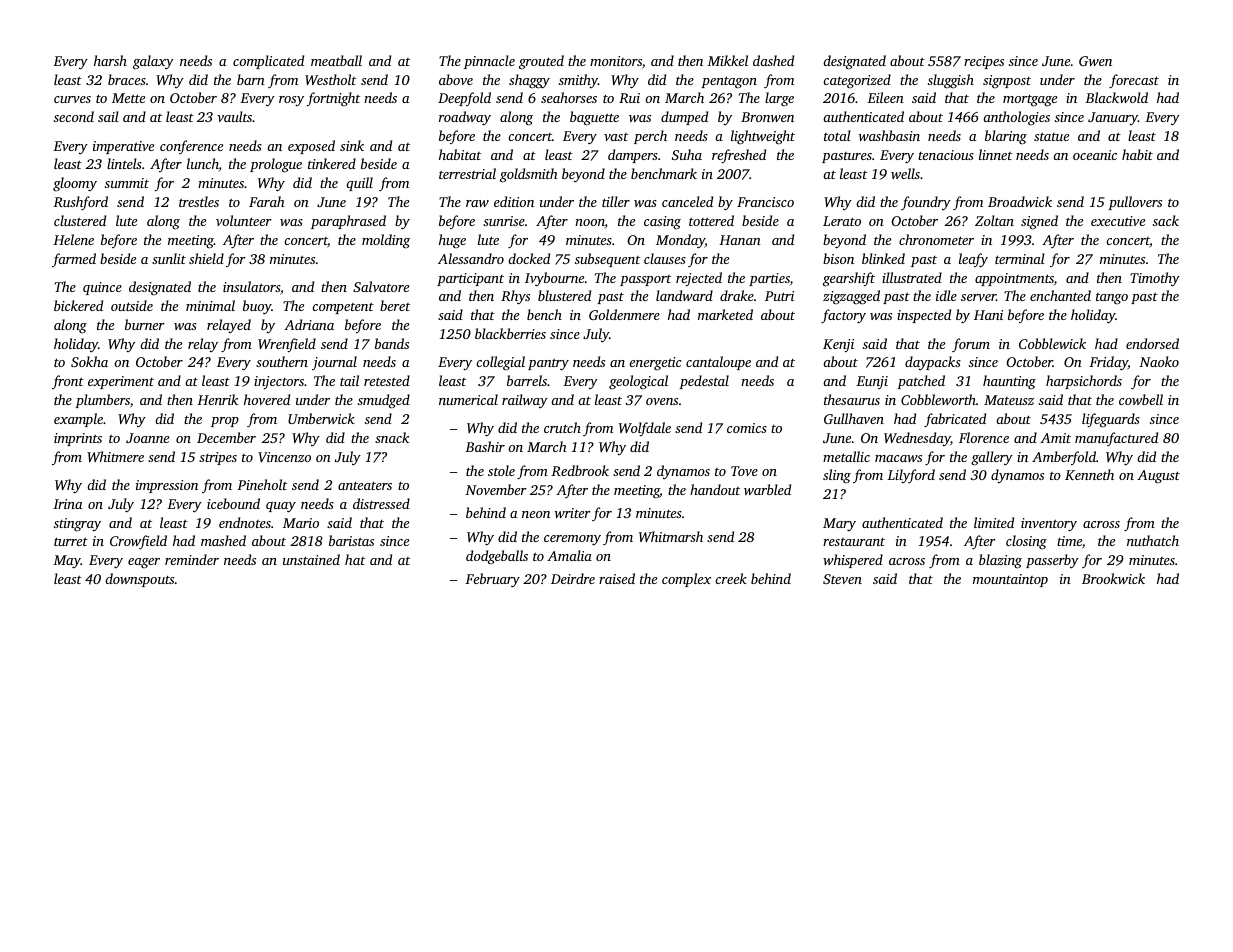 This document has width=1233, height=952. What do you see at coordinates (223, 540) in the document?
I see `mashed` at bounding box center [223, 540].
